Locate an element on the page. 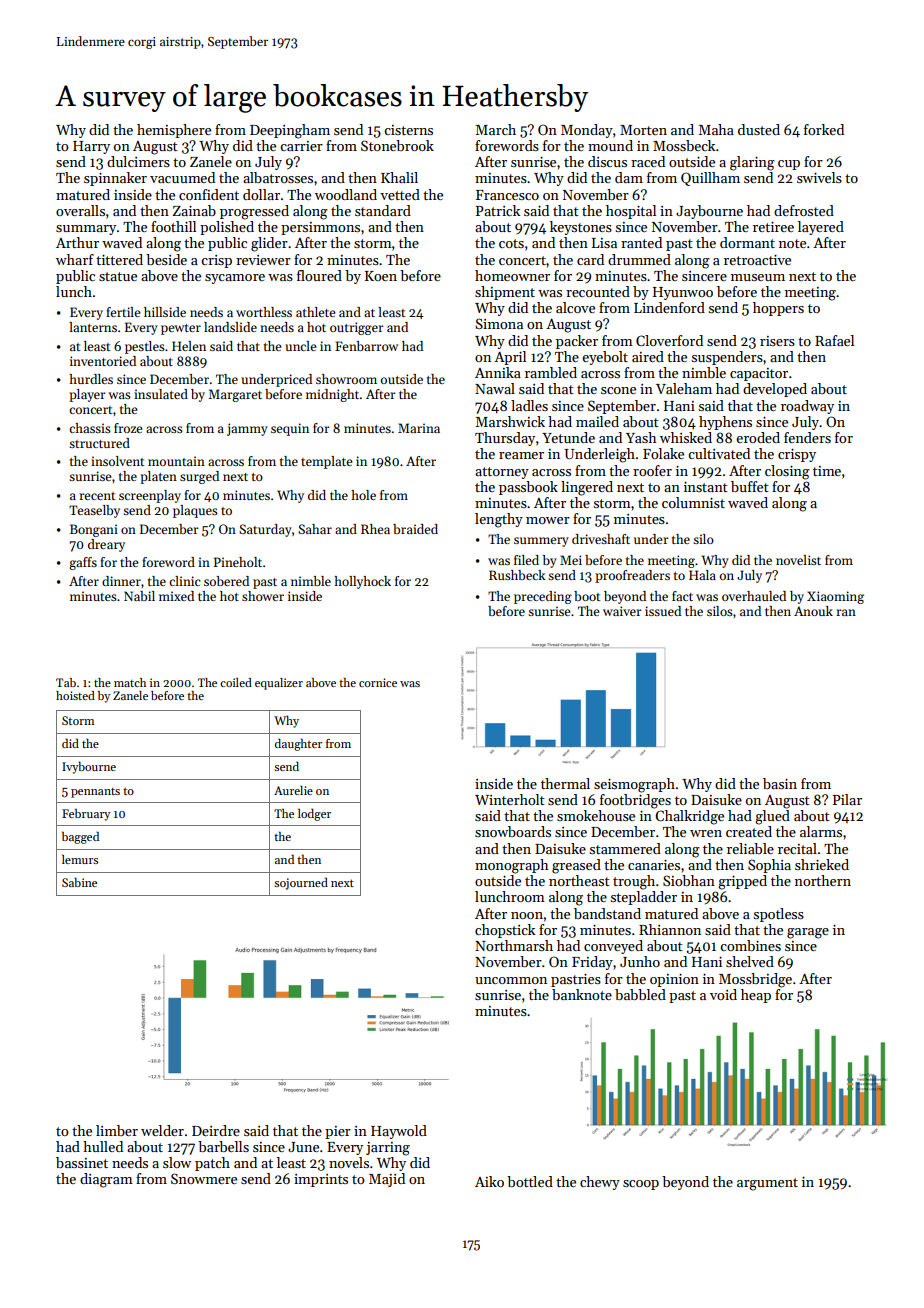 The height and width of the image is (1308, 924). Aurelie is located at coordinates (293, 790).
